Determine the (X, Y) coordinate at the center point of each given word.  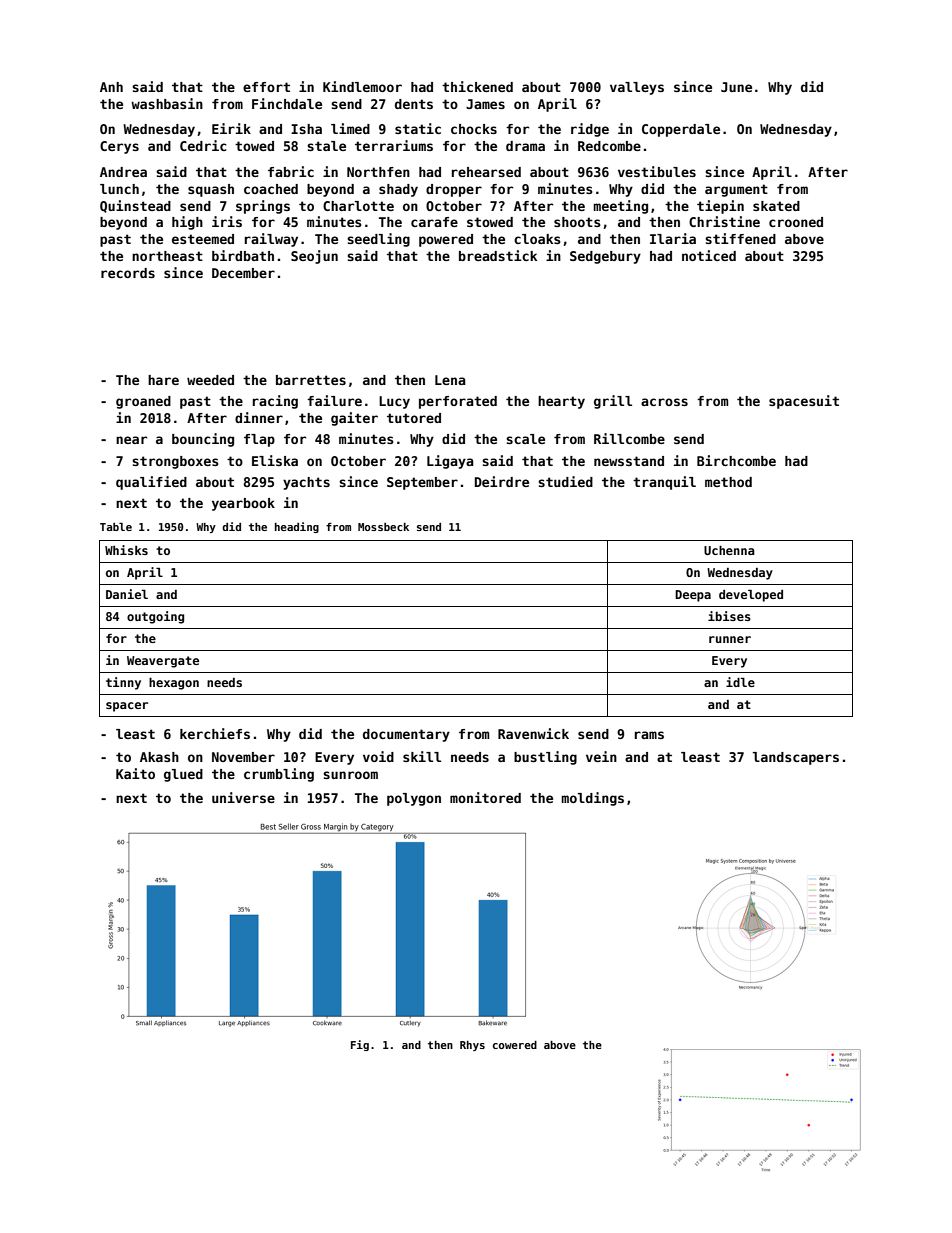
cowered (515, 1045)
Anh (111, 87)
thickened (477, 86)
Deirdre (502, 481)
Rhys (472, 1046)
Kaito (135, 773)
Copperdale (681, 130)
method (728, 482)
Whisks (126, 550)
